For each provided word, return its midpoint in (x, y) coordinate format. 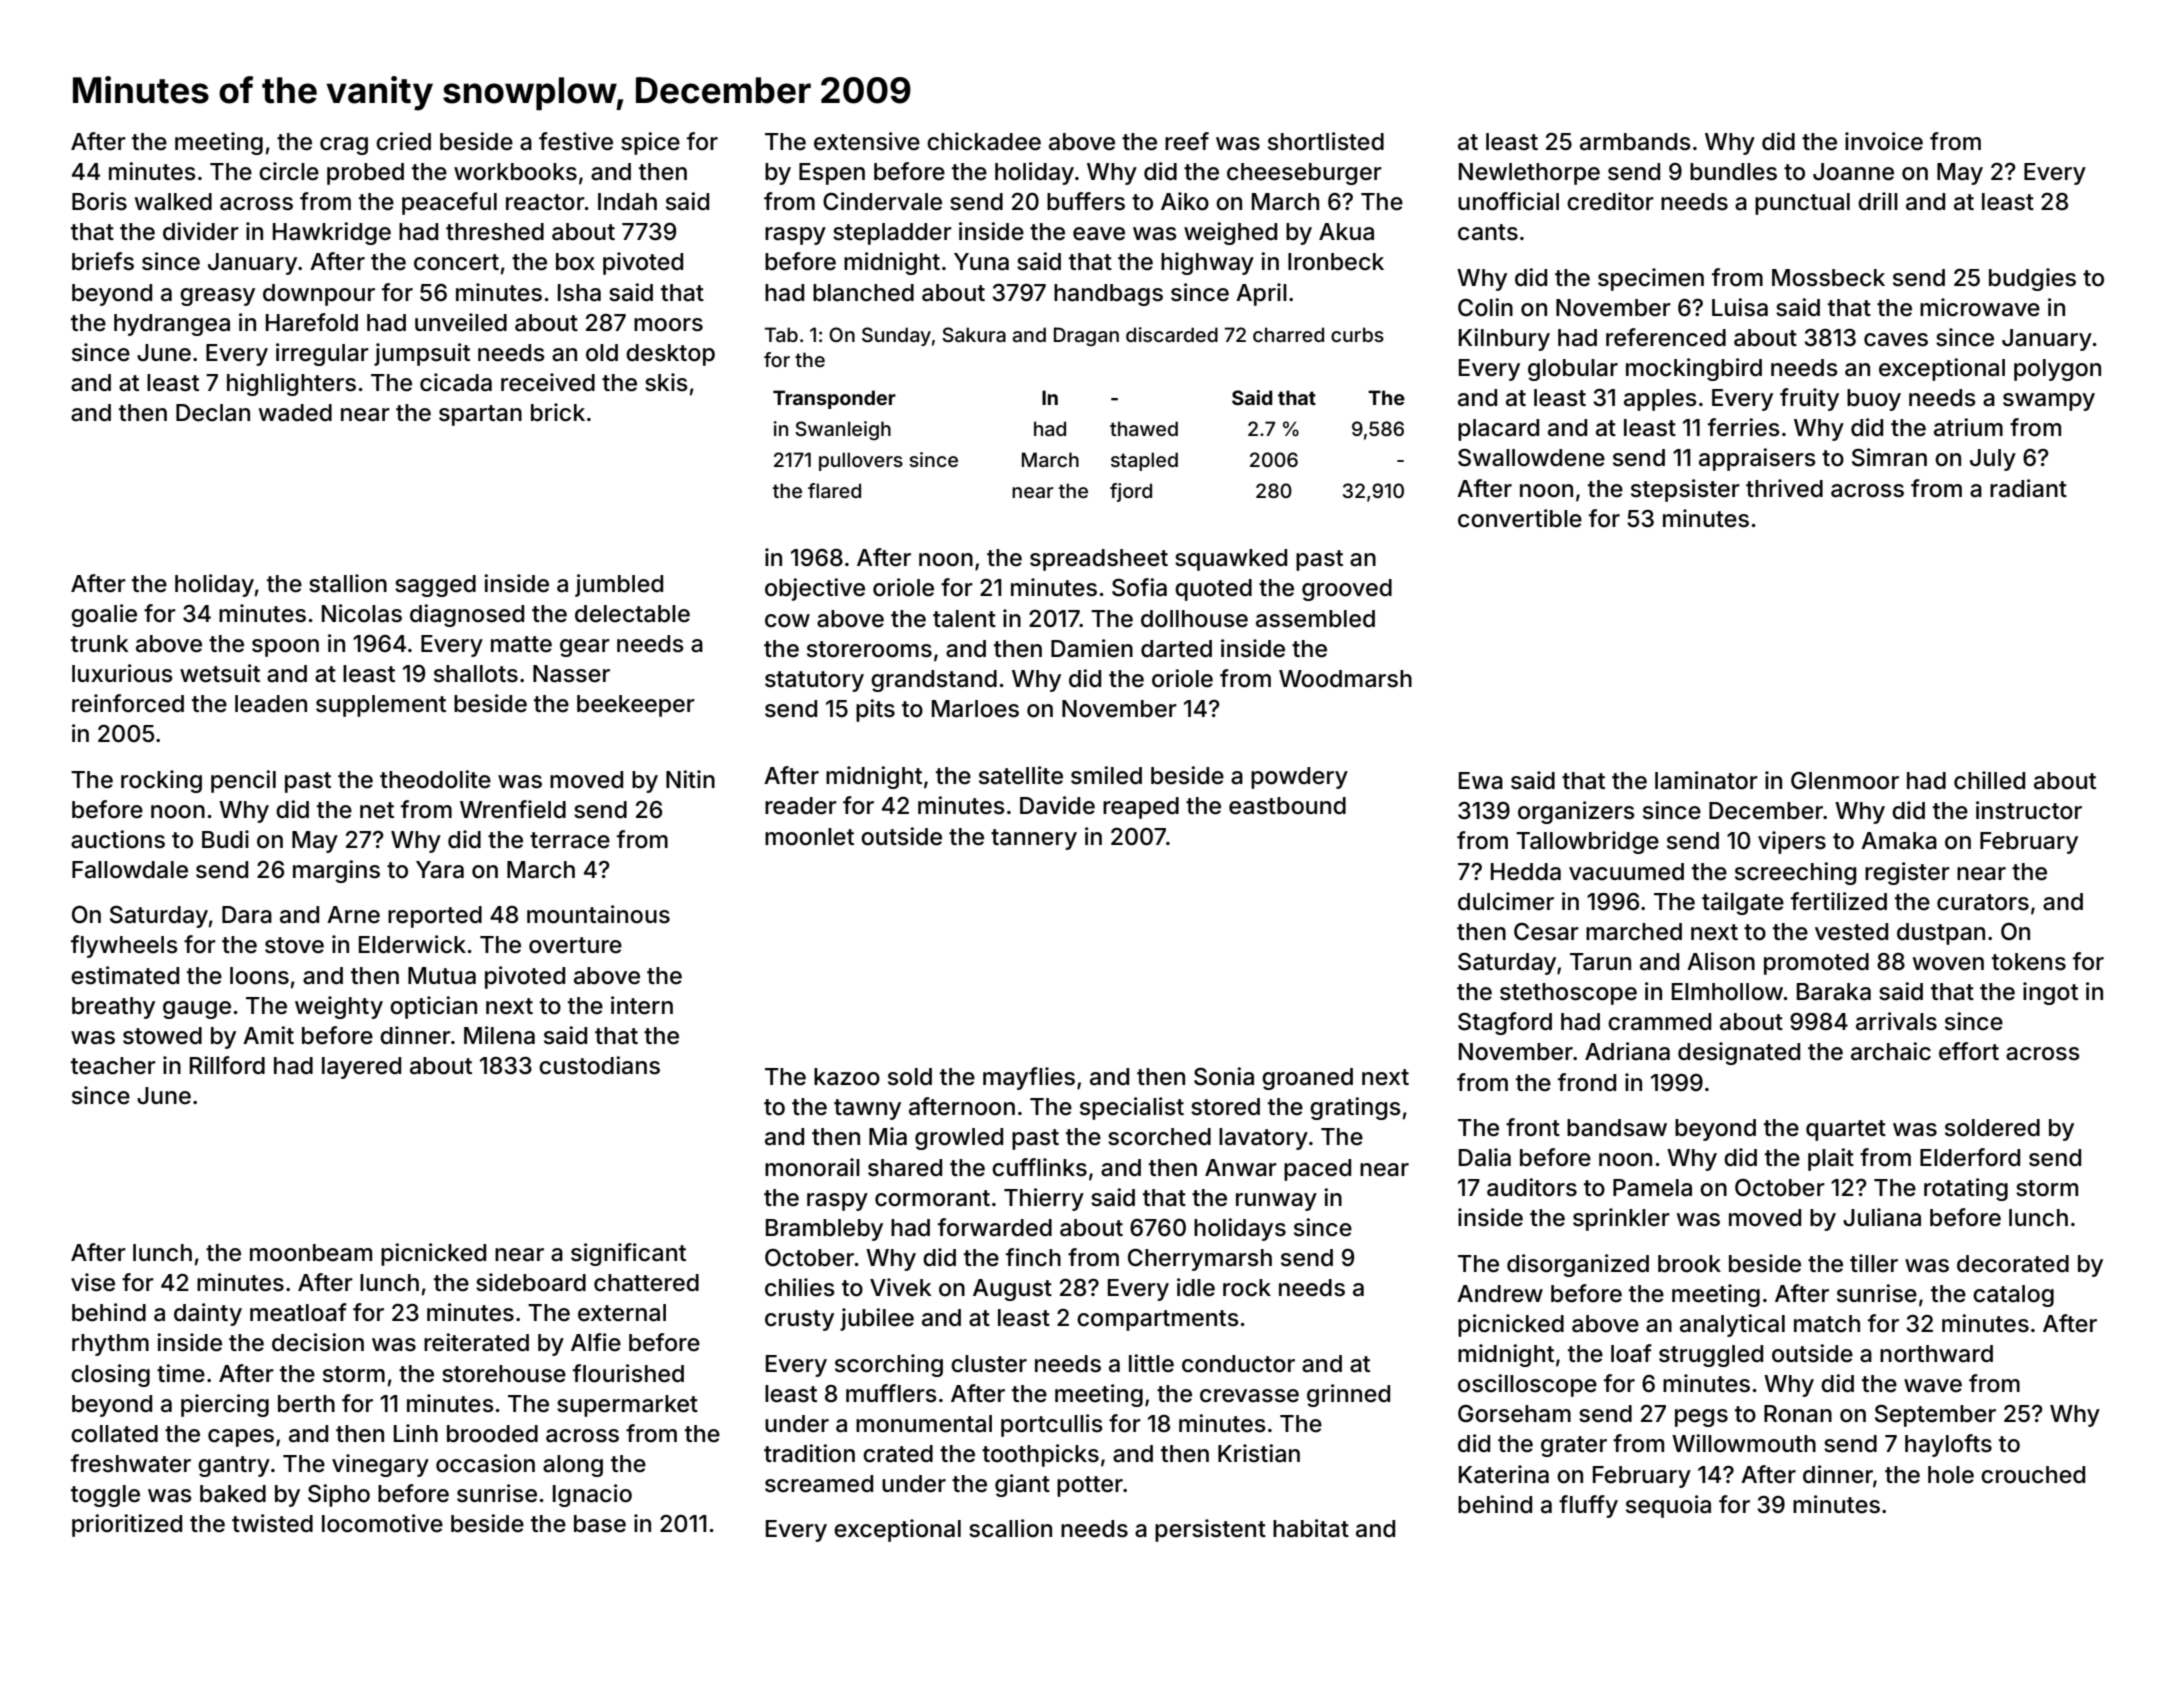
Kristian (1259, 1453)
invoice (1884, 141)
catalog (2013, 1296)
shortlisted (1326, 141)
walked (173, 202)
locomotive (382, 1523)
